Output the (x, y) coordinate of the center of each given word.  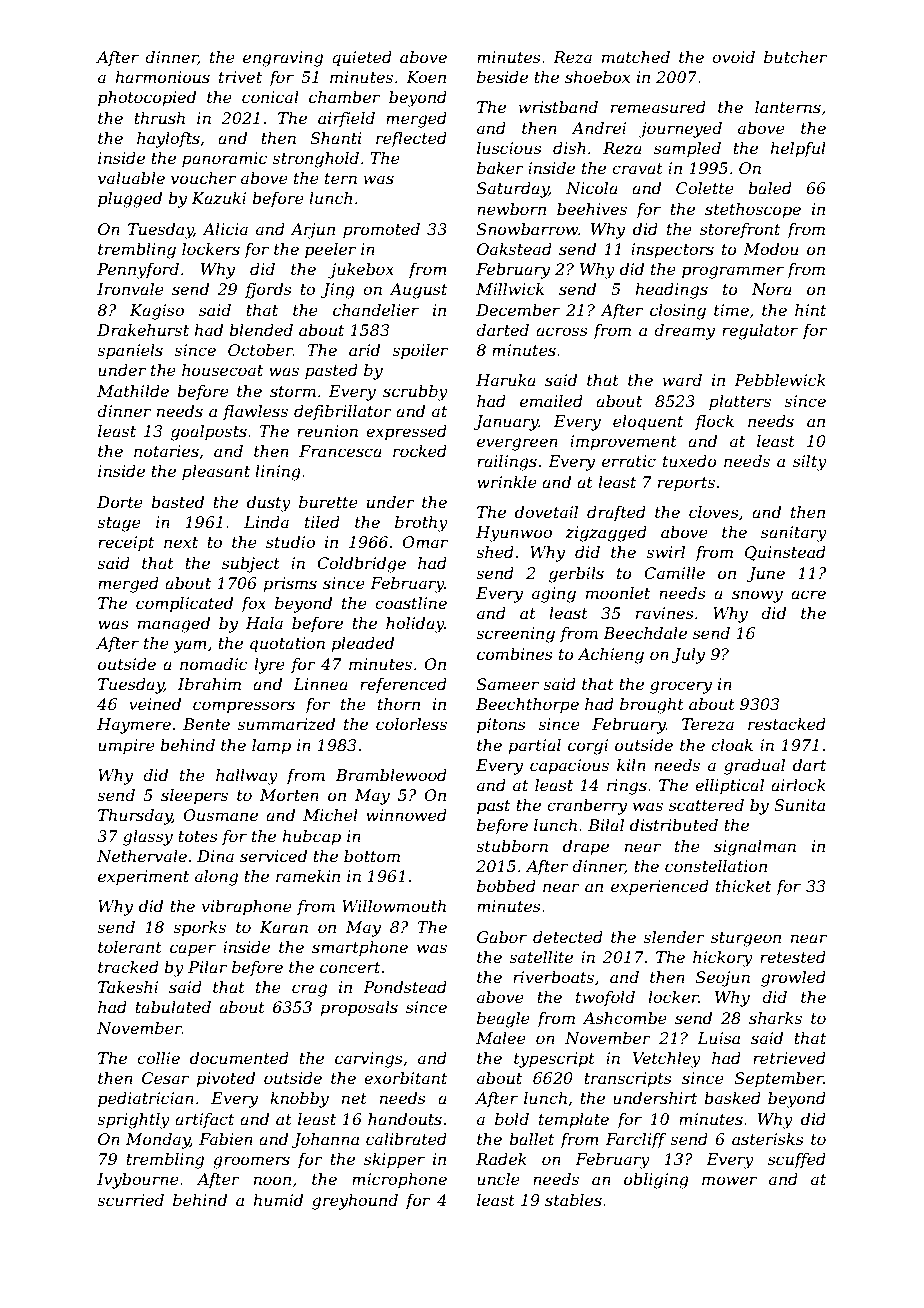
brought (652, 706)
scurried (130, 1200)
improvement (623, 443)
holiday (415, 625)
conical (270, 97)
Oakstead (514, 249)
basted (177, 502)
